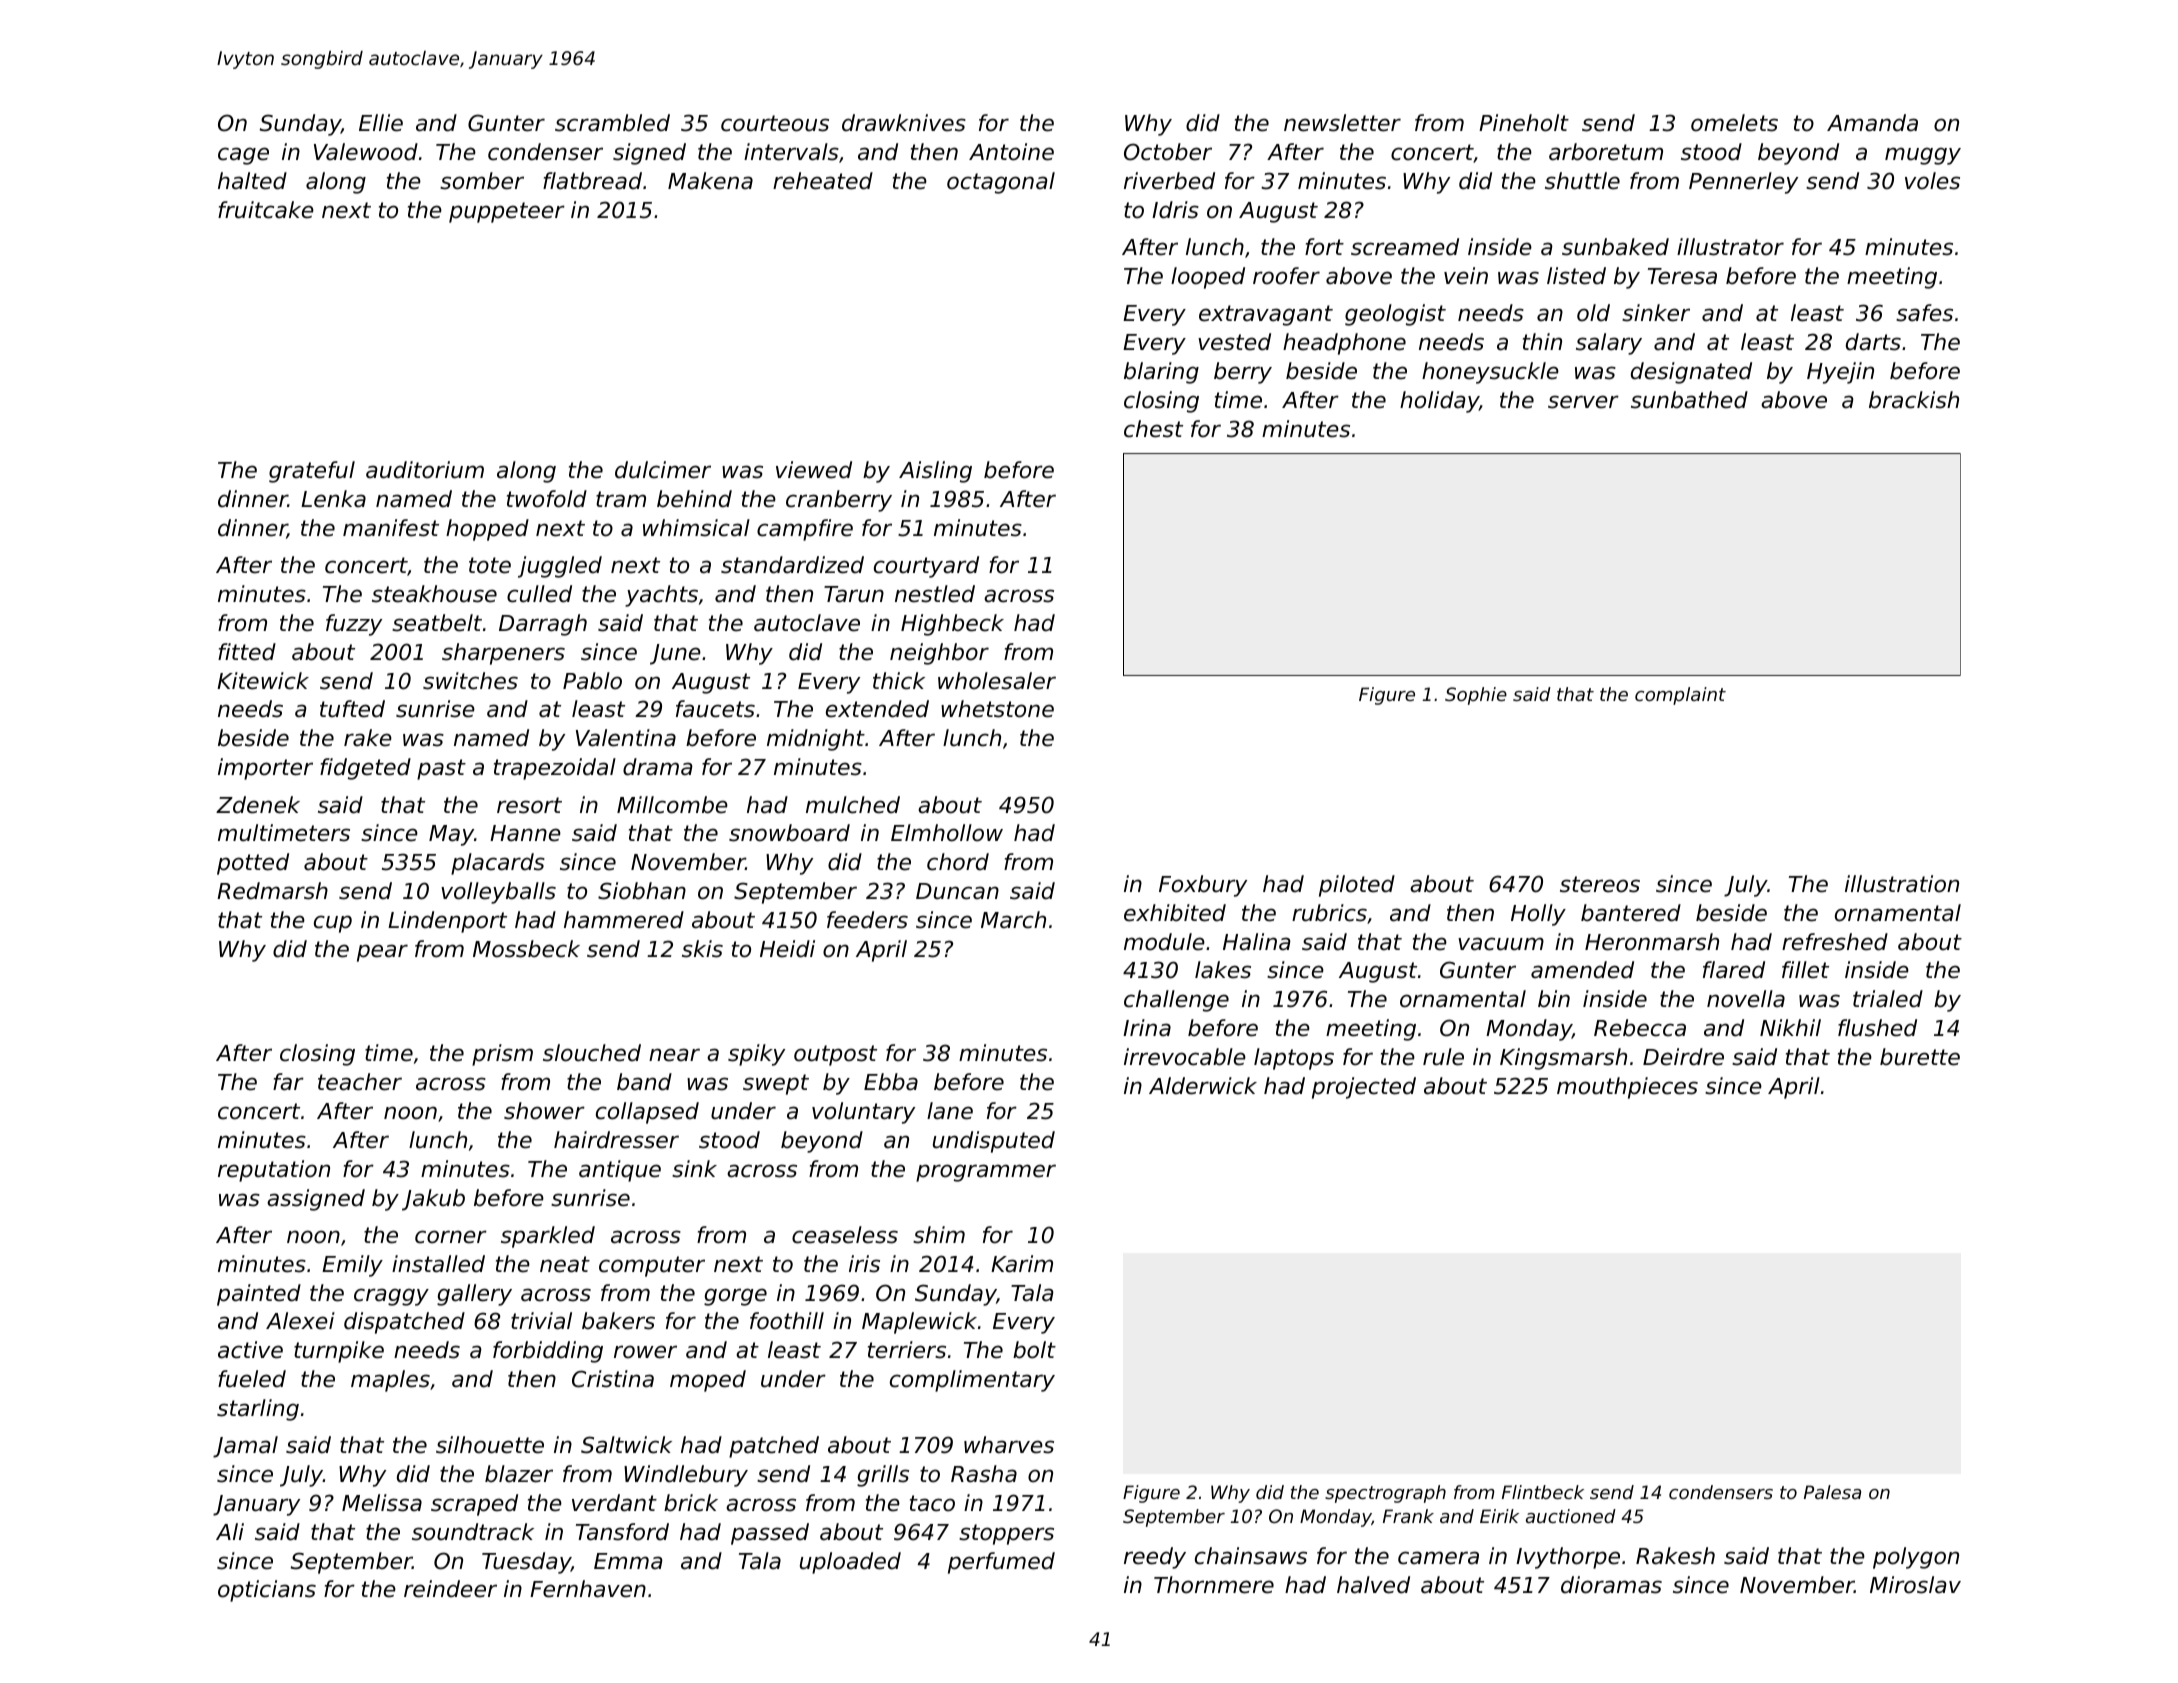 This page has width=2178, height=1683. What do you see at coordinates (1563, 1059) in the page?
I see `Kingsmarsh` at bounding box center [1563, 1059].
